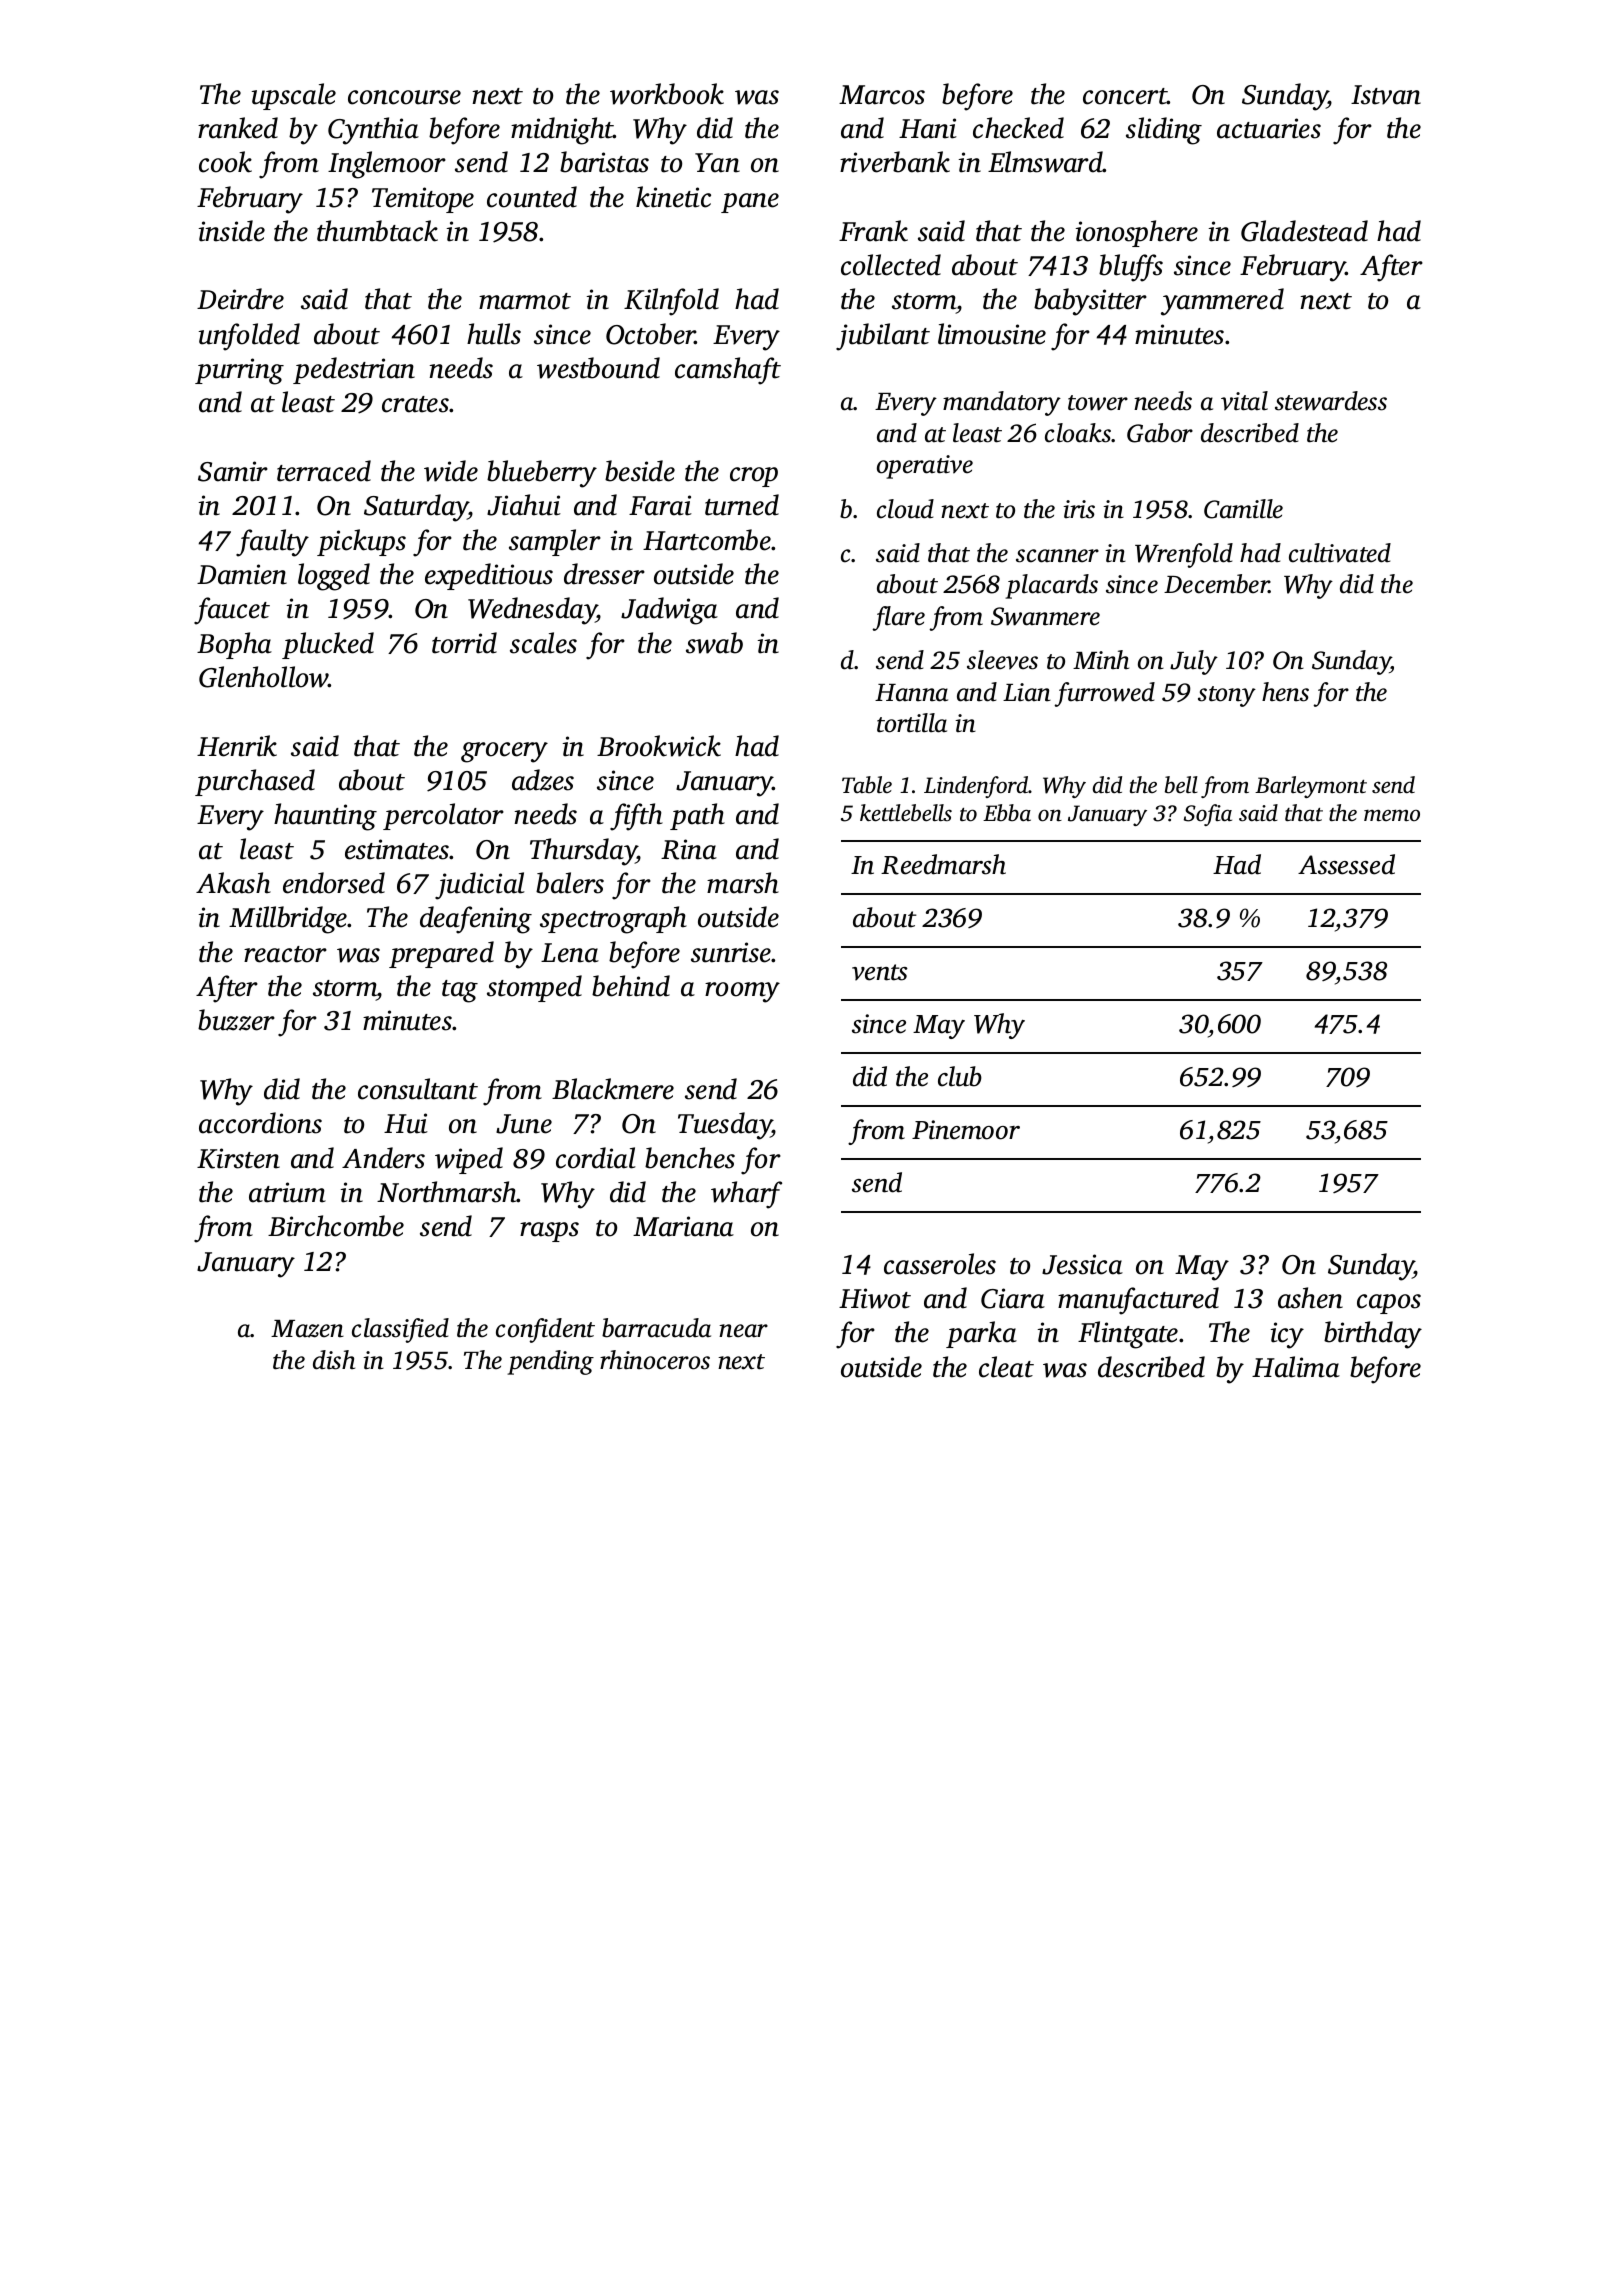 This screenshot has height=2292, width=1620. Describe the element at coordinates (655, 1360) in the screenshot. I see `rhinoceros` at that location.
